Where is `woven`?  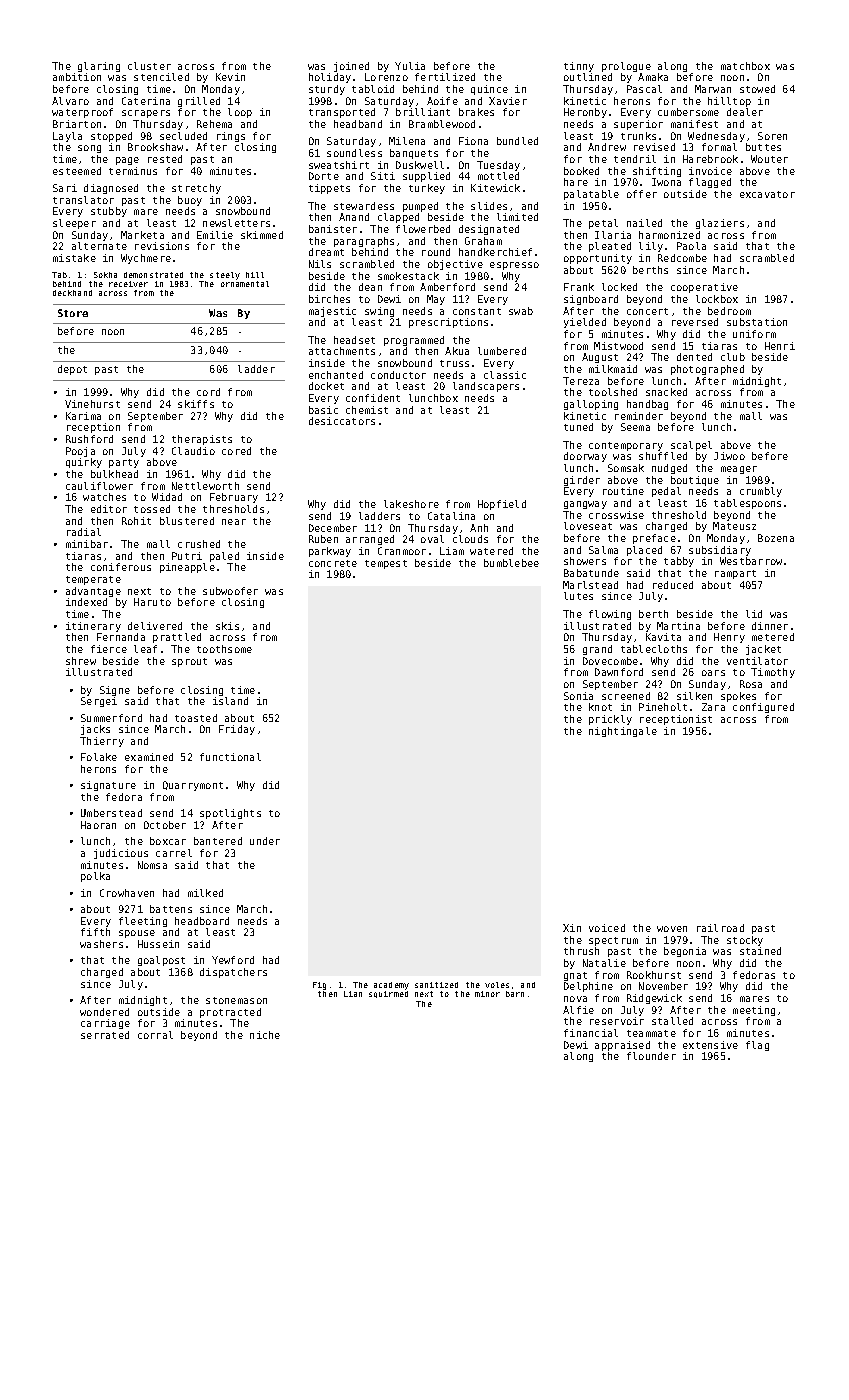 woven is located at coordinates (672, 929).
